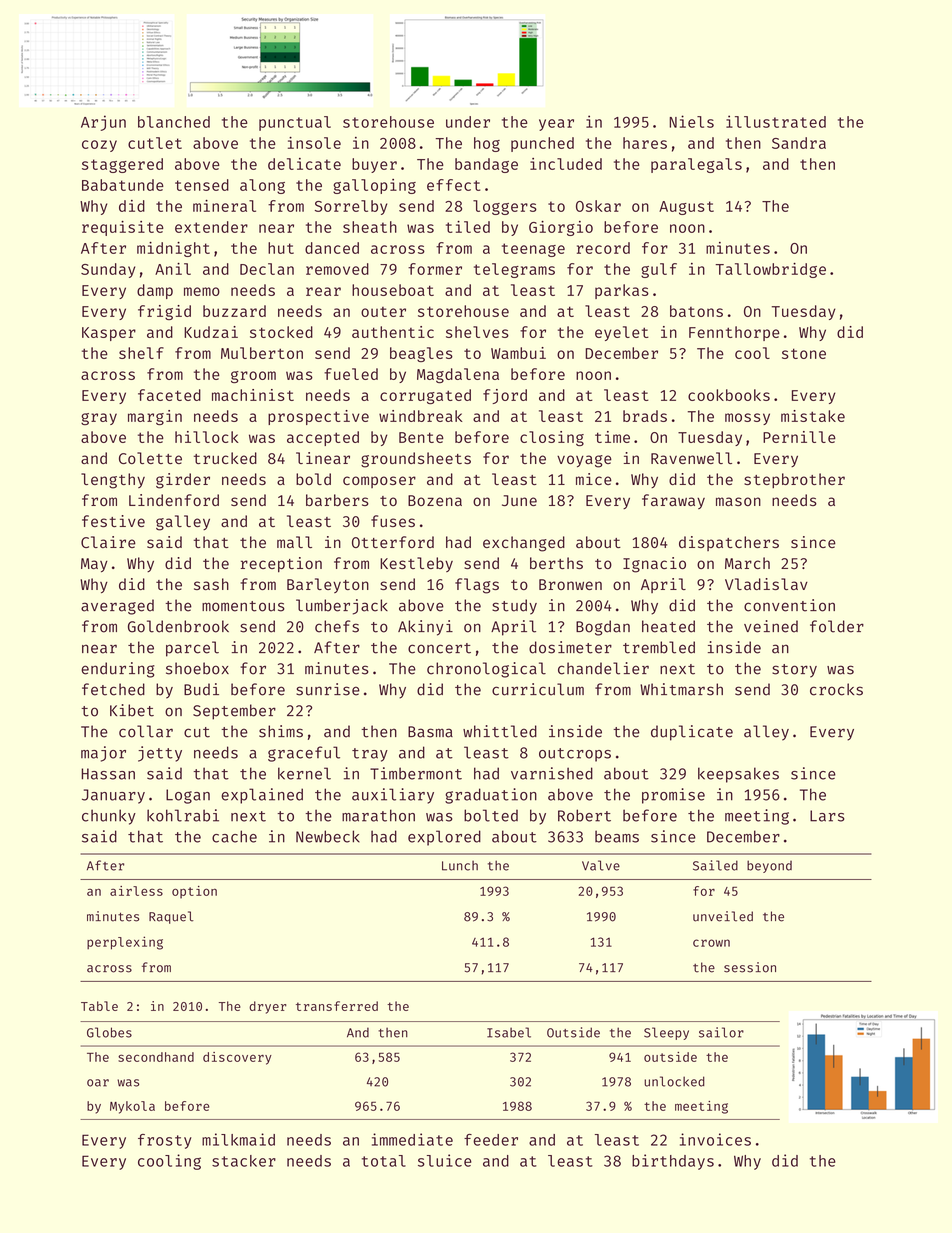 The width and height of the screenshot is (952, 1233). I want to click on session, so click(750, 967).
